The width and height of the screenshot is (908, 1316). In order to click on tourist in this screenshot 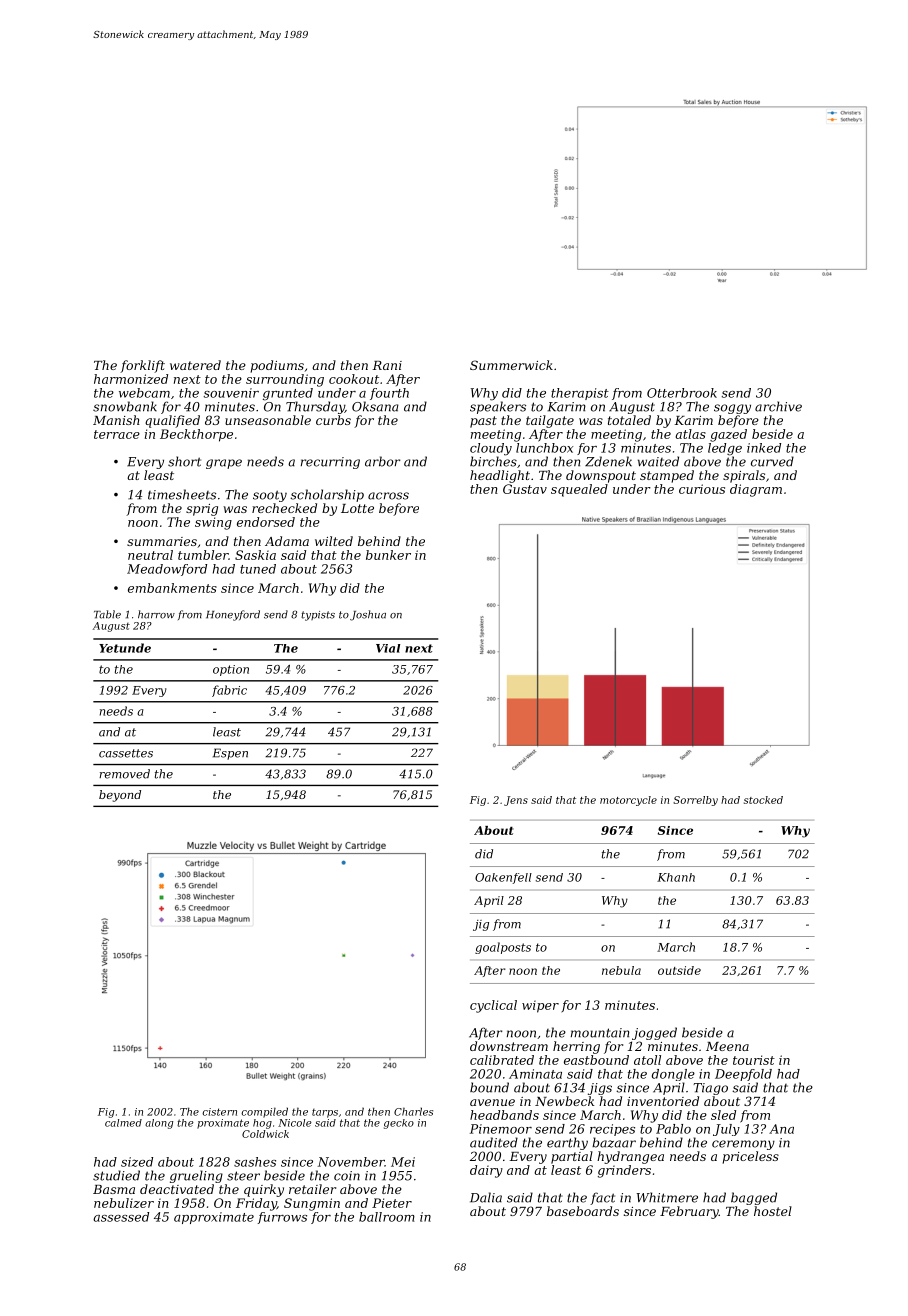, I will do `click(754, 1060)`.
